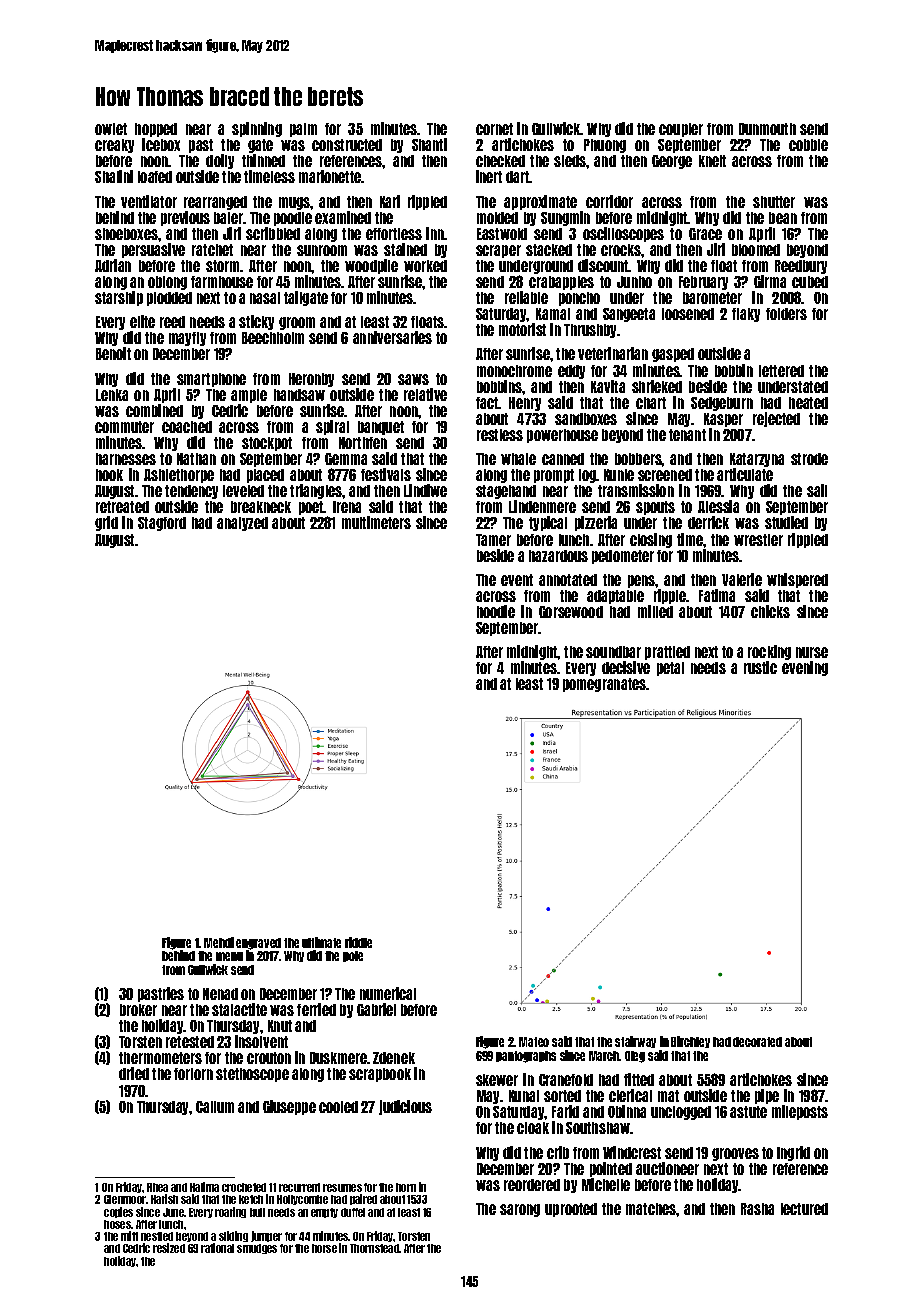  I want to click on rocking, so click(769, 652).
